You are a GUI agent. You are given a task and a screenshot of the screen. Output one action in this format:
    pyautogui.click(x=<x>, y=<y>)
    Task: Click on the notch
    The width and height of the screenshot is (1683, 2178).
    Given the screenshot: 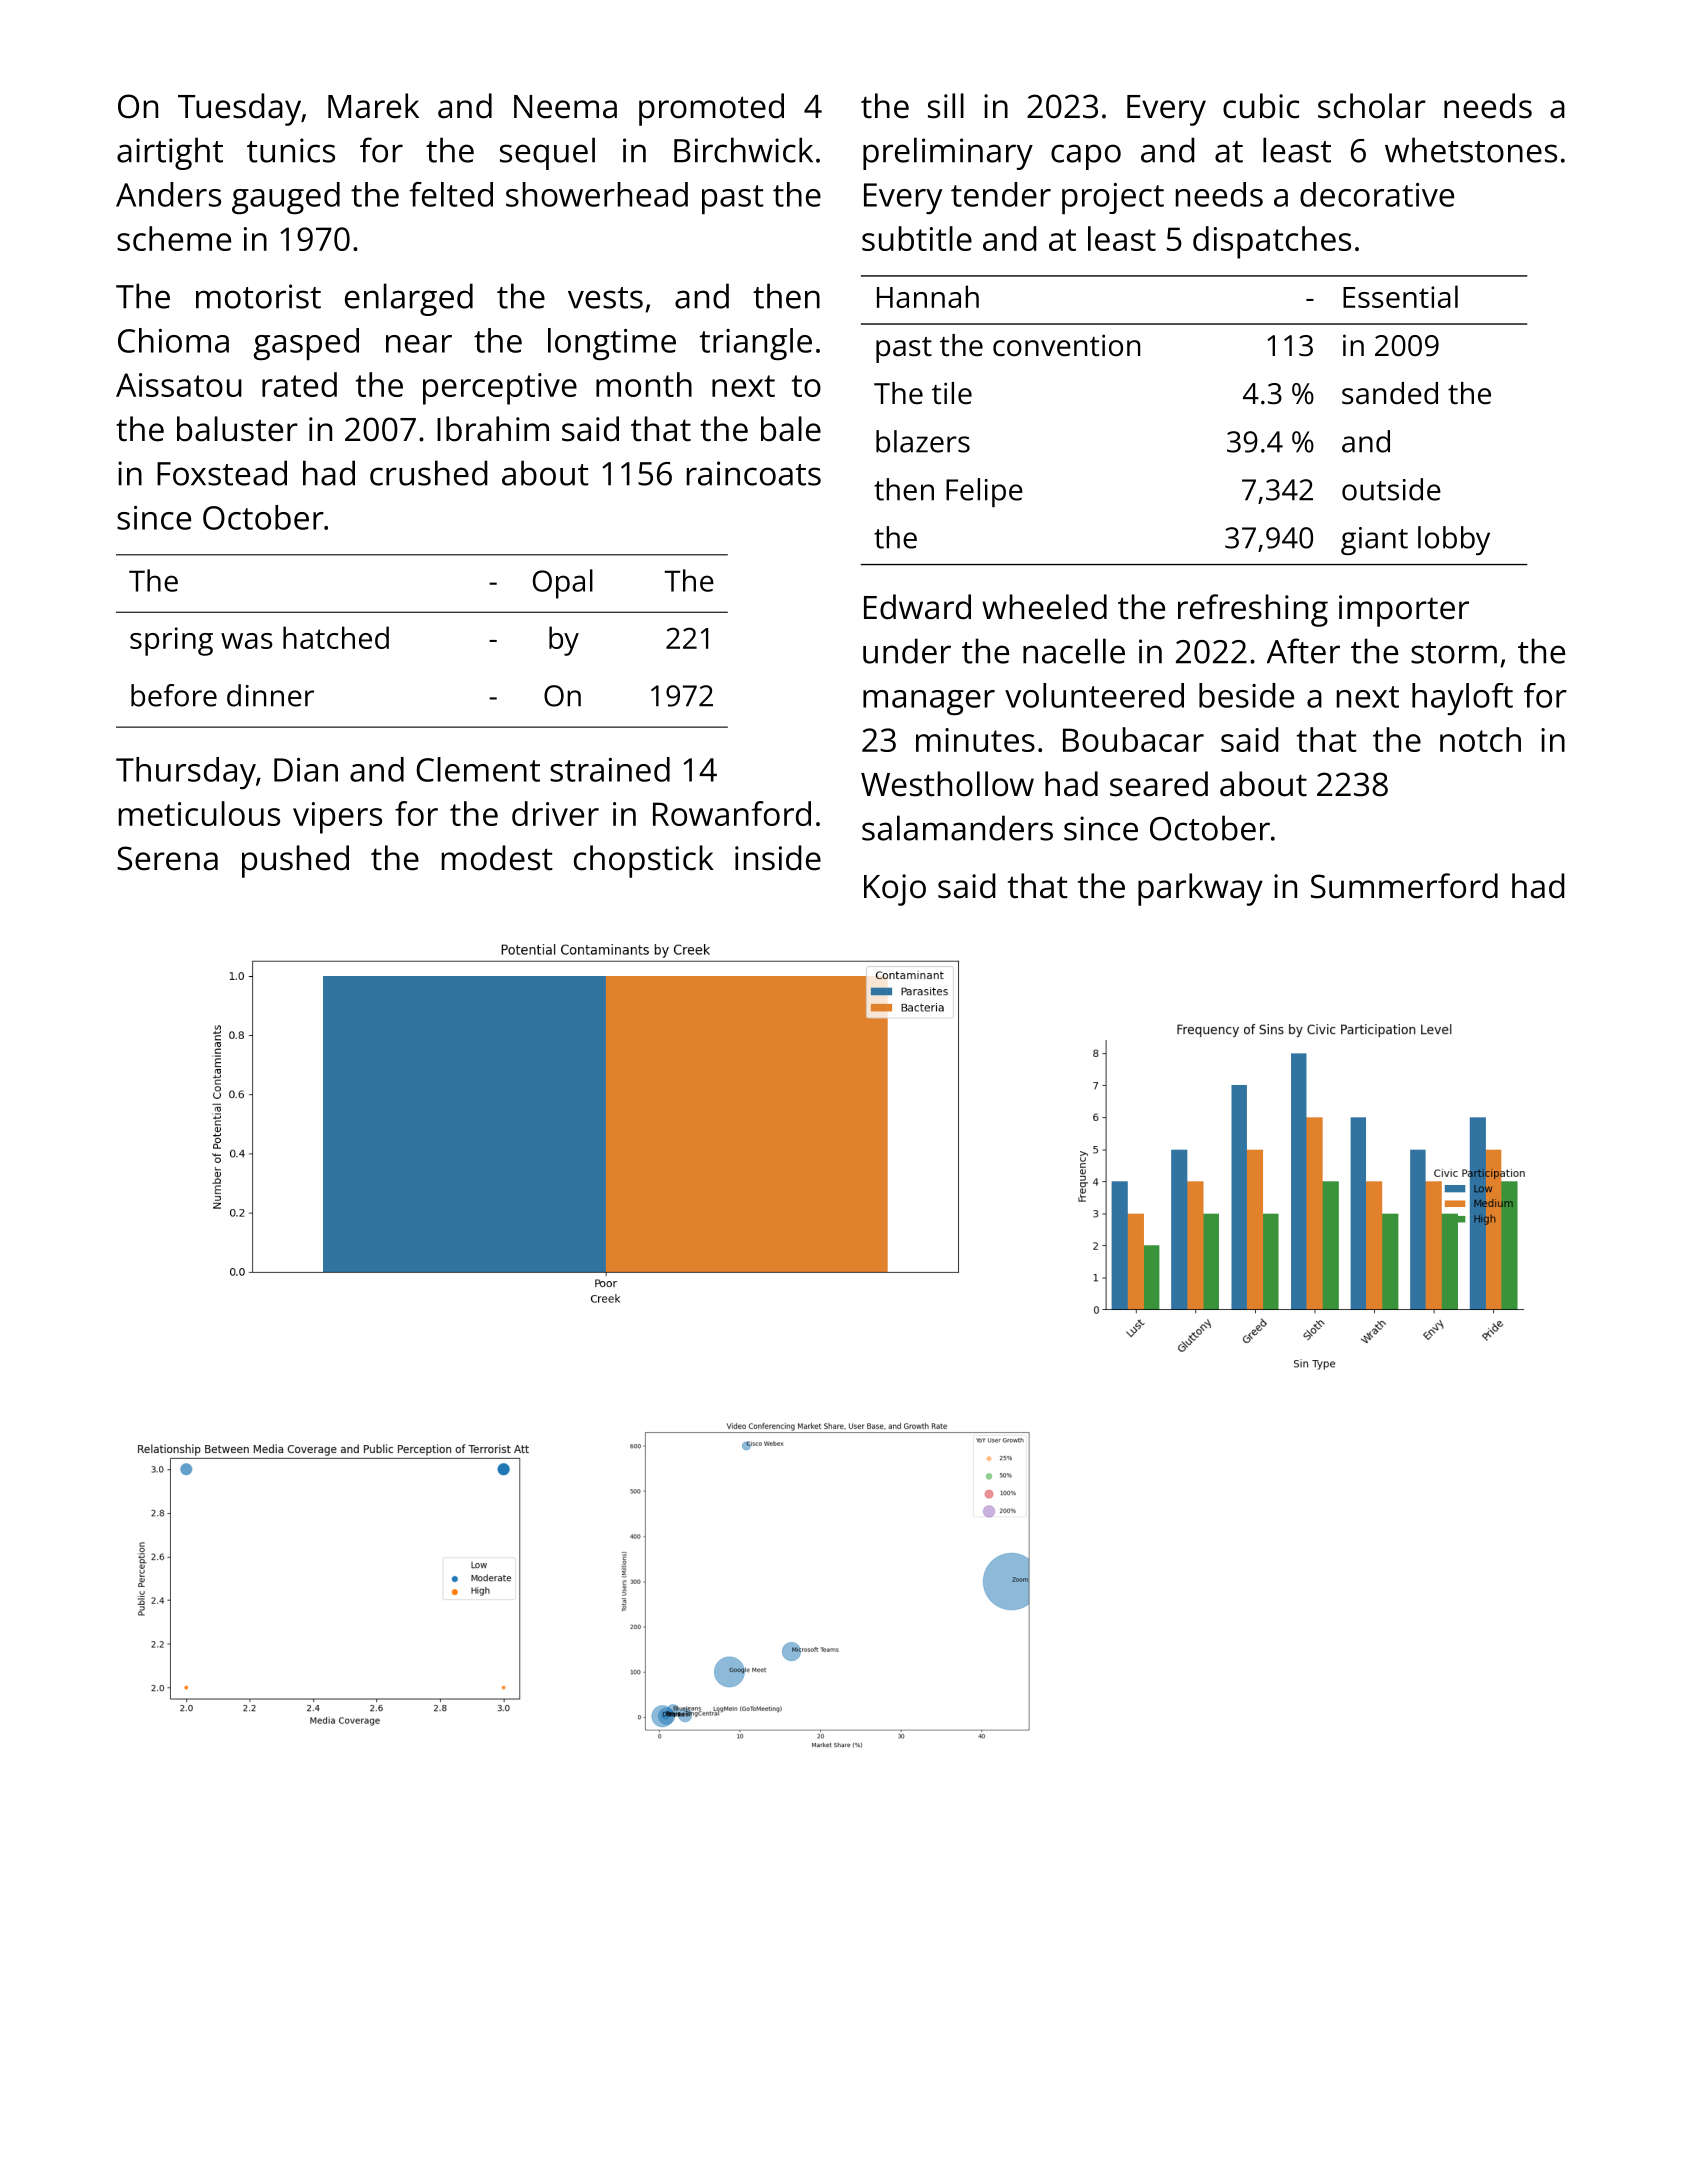 What is the action you would take?
    pyautogui.click(x=1480, y=739)
